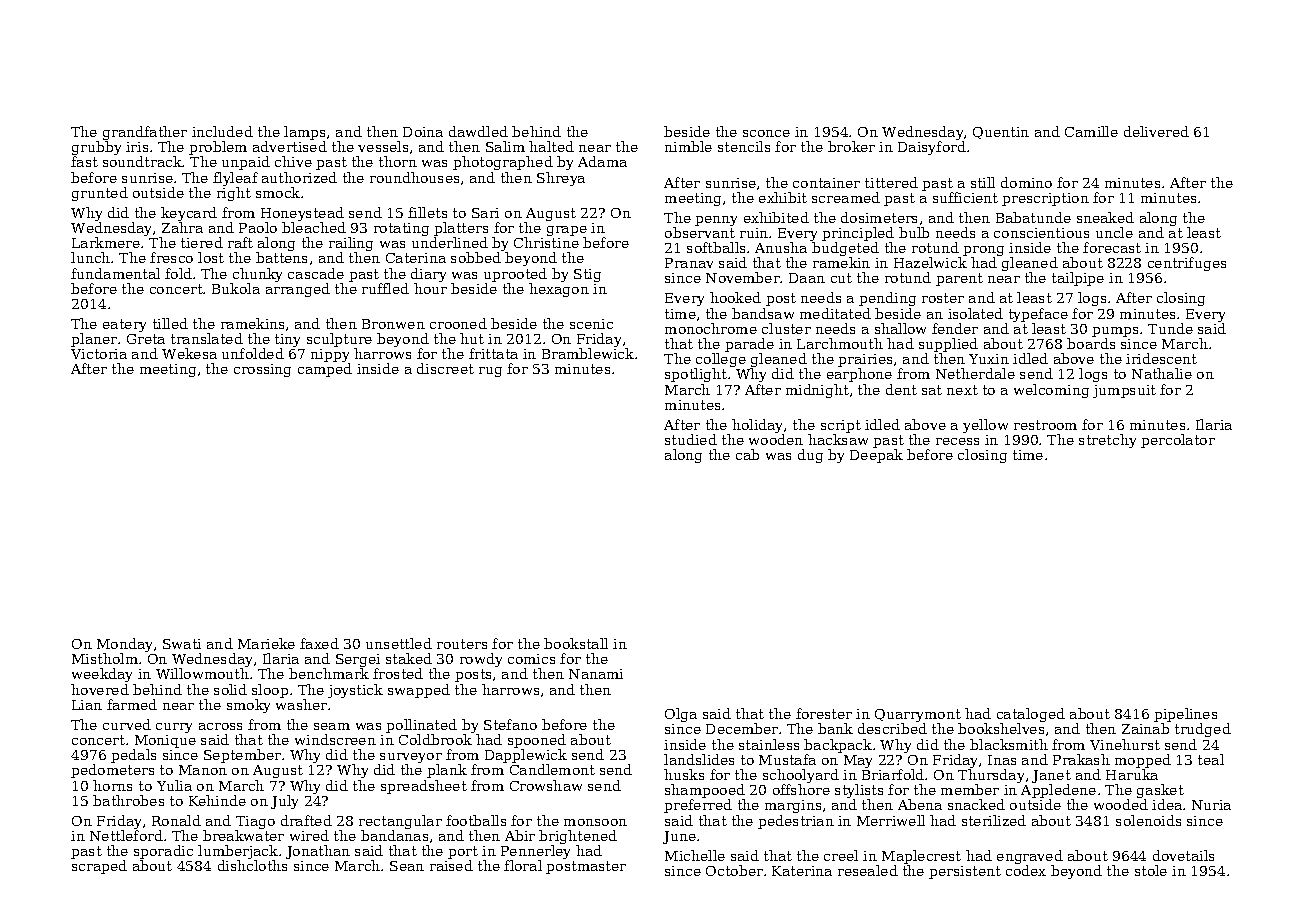  I want to click on lumberjack, so click(238, 852).
